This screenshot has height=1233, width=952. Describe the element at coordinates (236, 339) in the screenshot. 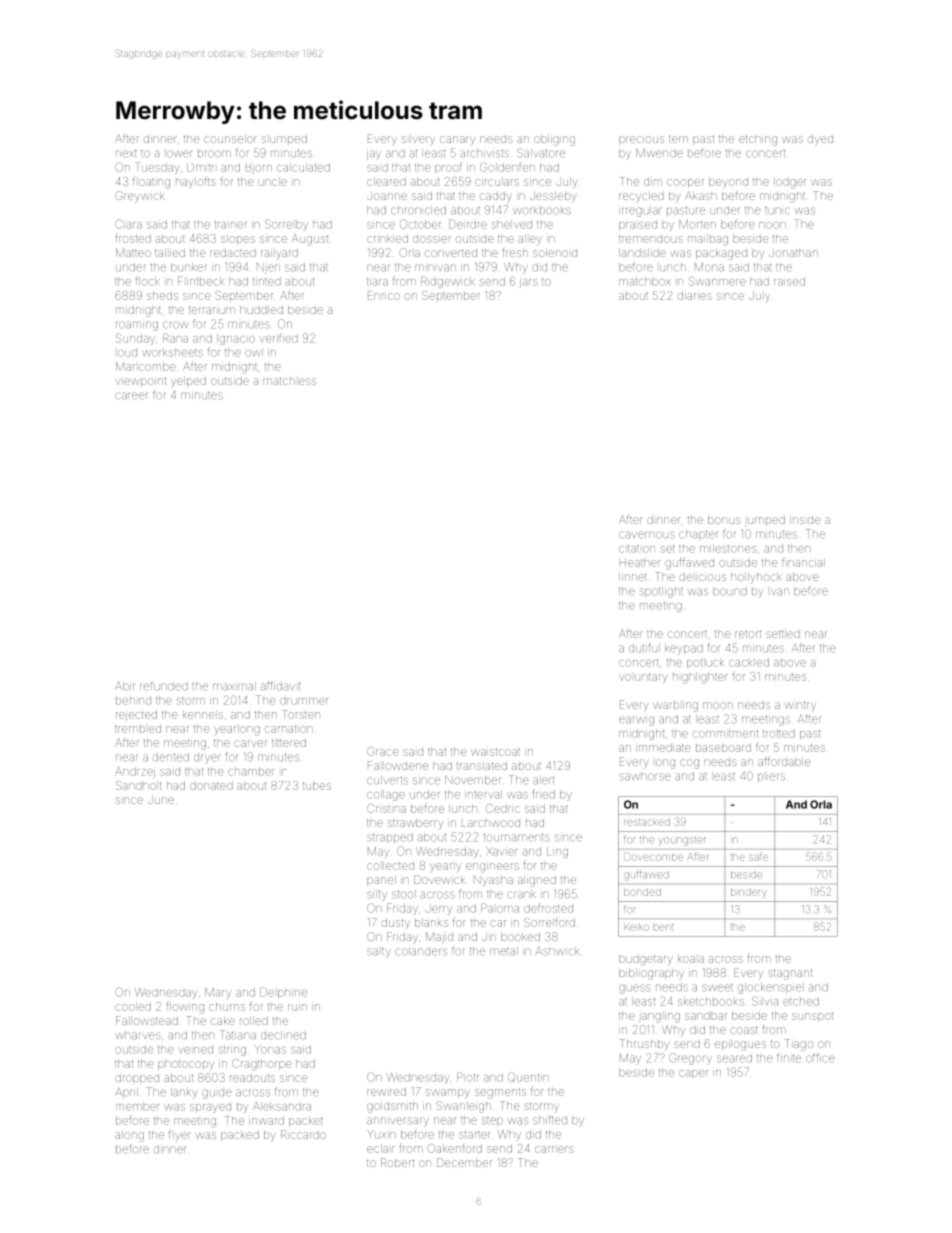

I see `Ignacio` at that location.
